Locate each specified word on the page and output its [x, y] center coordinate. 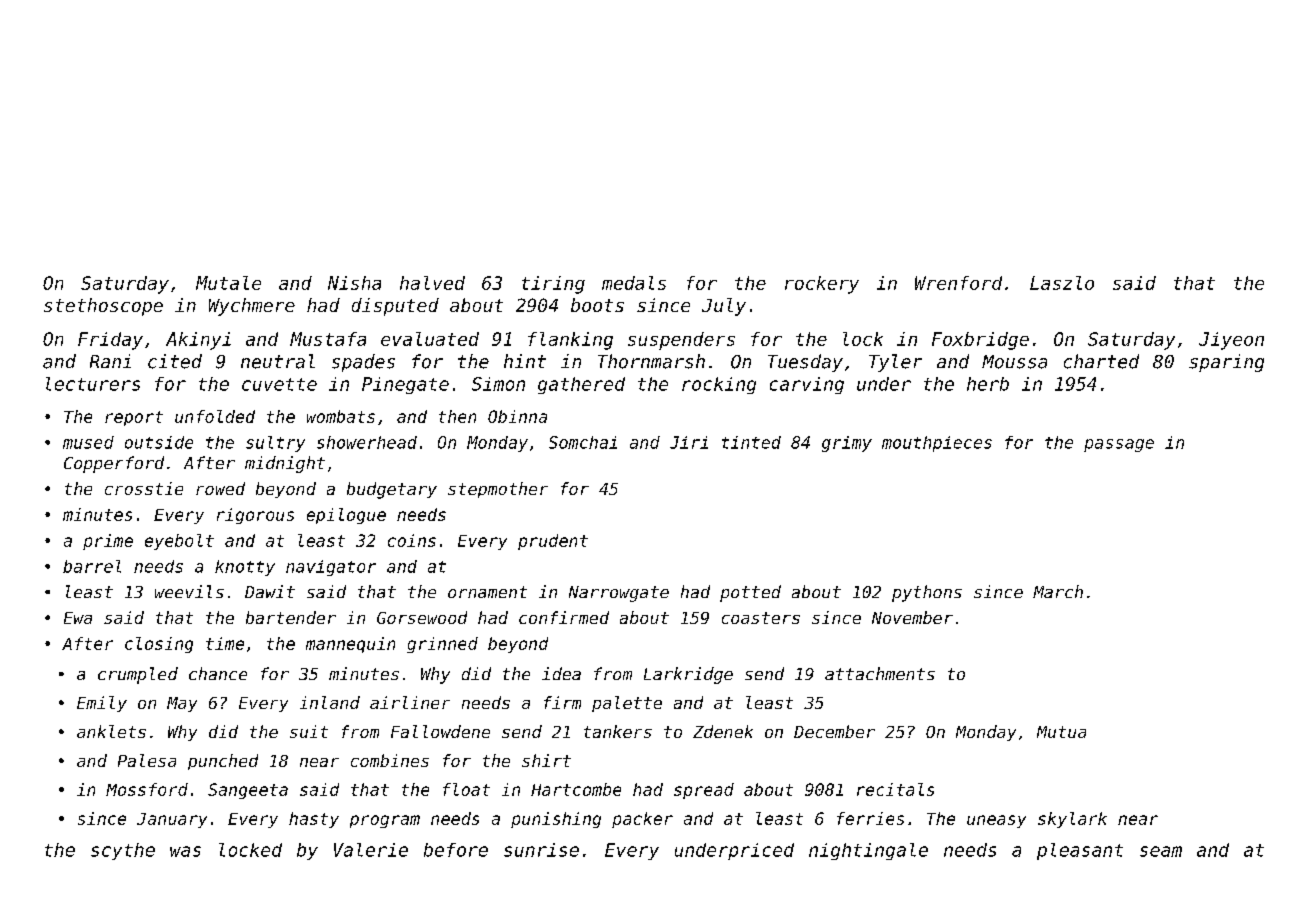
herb [988, 384]
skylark [1072, 820]
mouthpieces [937, 444]
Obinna [517, 416]
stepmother [498, 490]
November [912, 617]
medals [634, 283]
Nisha [354, 283]
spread [704, 791]
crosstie [144, 488]
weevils [189, 591]
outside [159, 442]
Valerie [371, 850]
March [1058, 591]
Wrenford [958, 283]
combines [390, 760]
